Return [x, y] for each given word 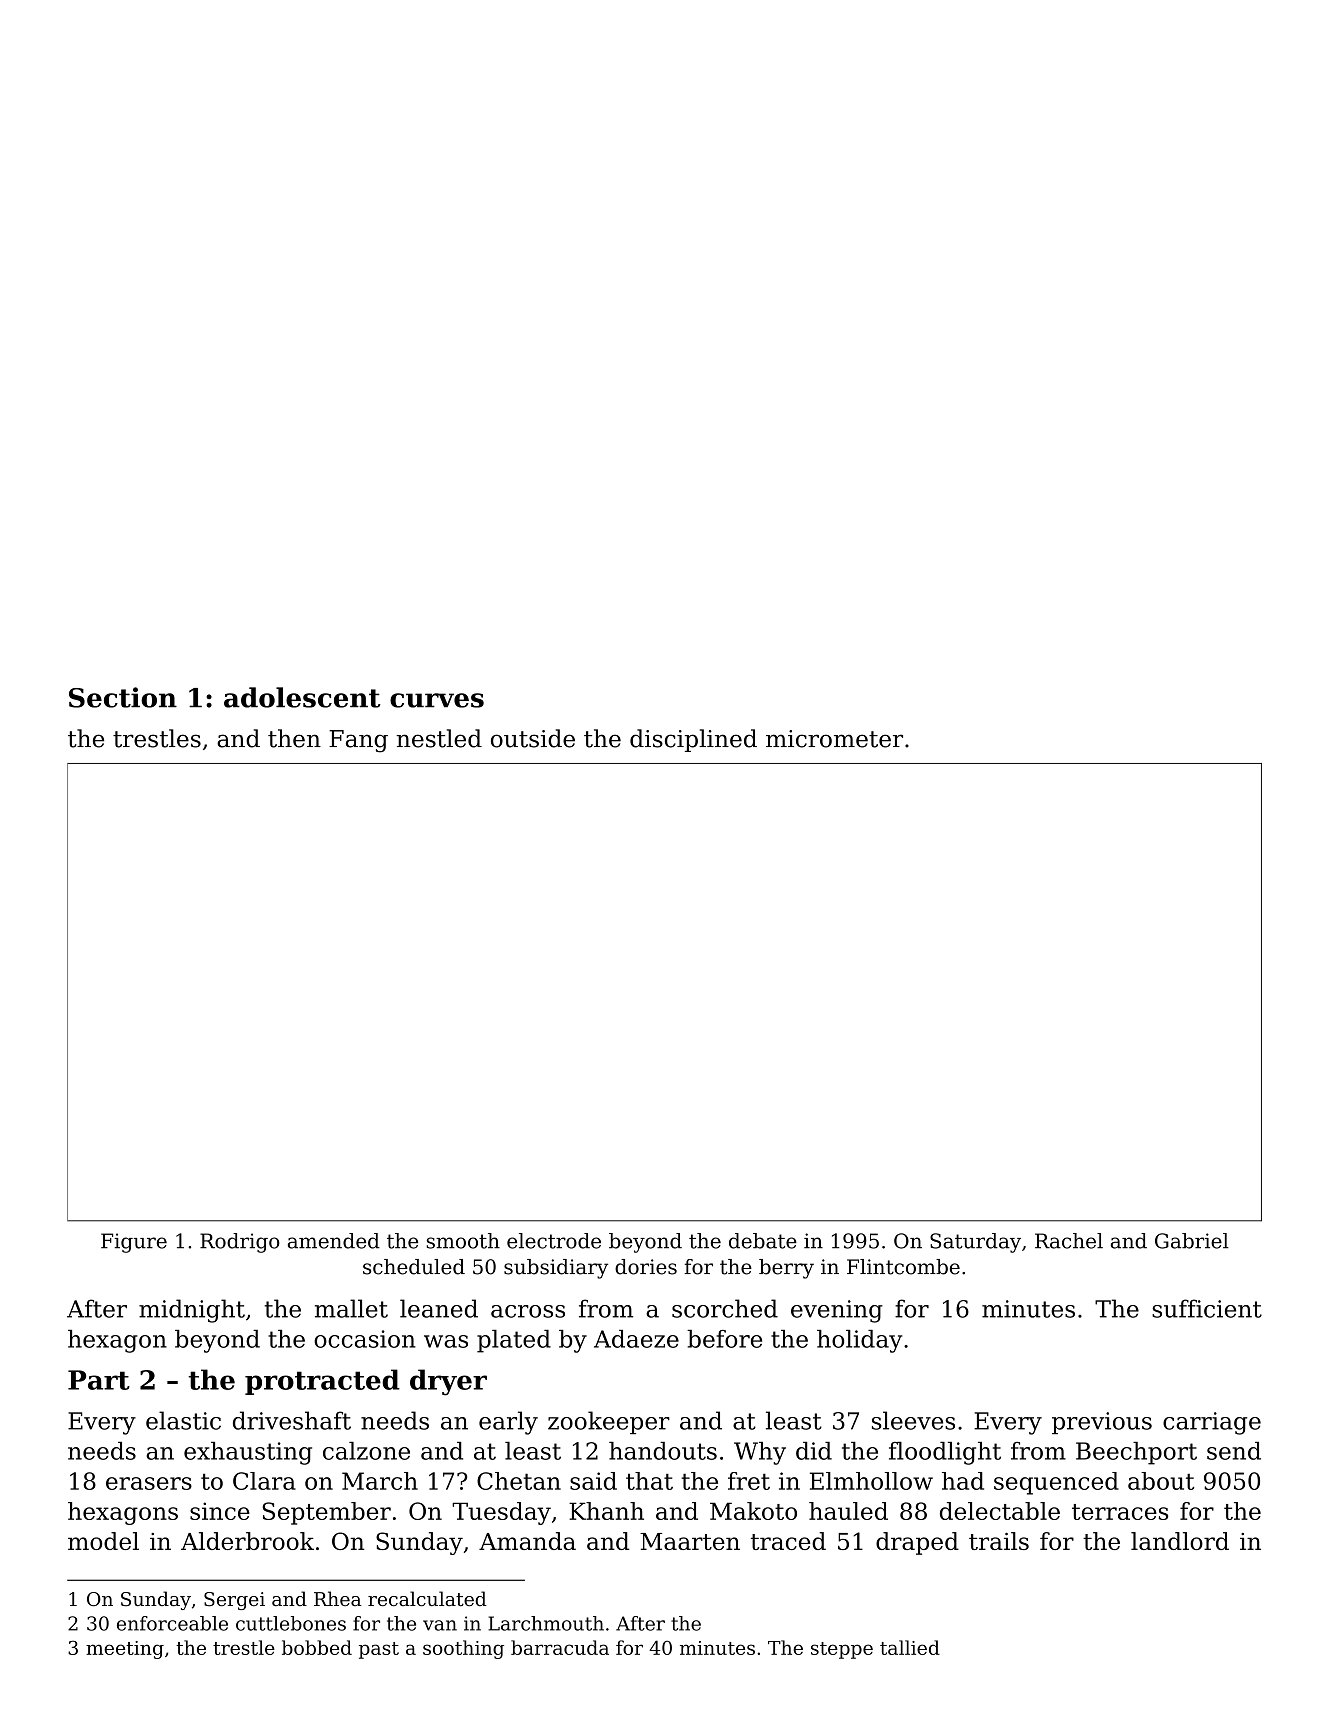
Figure [134, 1243]
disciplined [693, 740]
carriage [1212, 1423]
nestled [439, 738]
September [326, 1513]
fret [749, 1481]
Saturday [975, 1243]
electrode [554, 1241]
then [294, 738]
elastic [183, 1420]
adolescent [302, 697]
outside [533, 738]
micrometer [834, 739]
